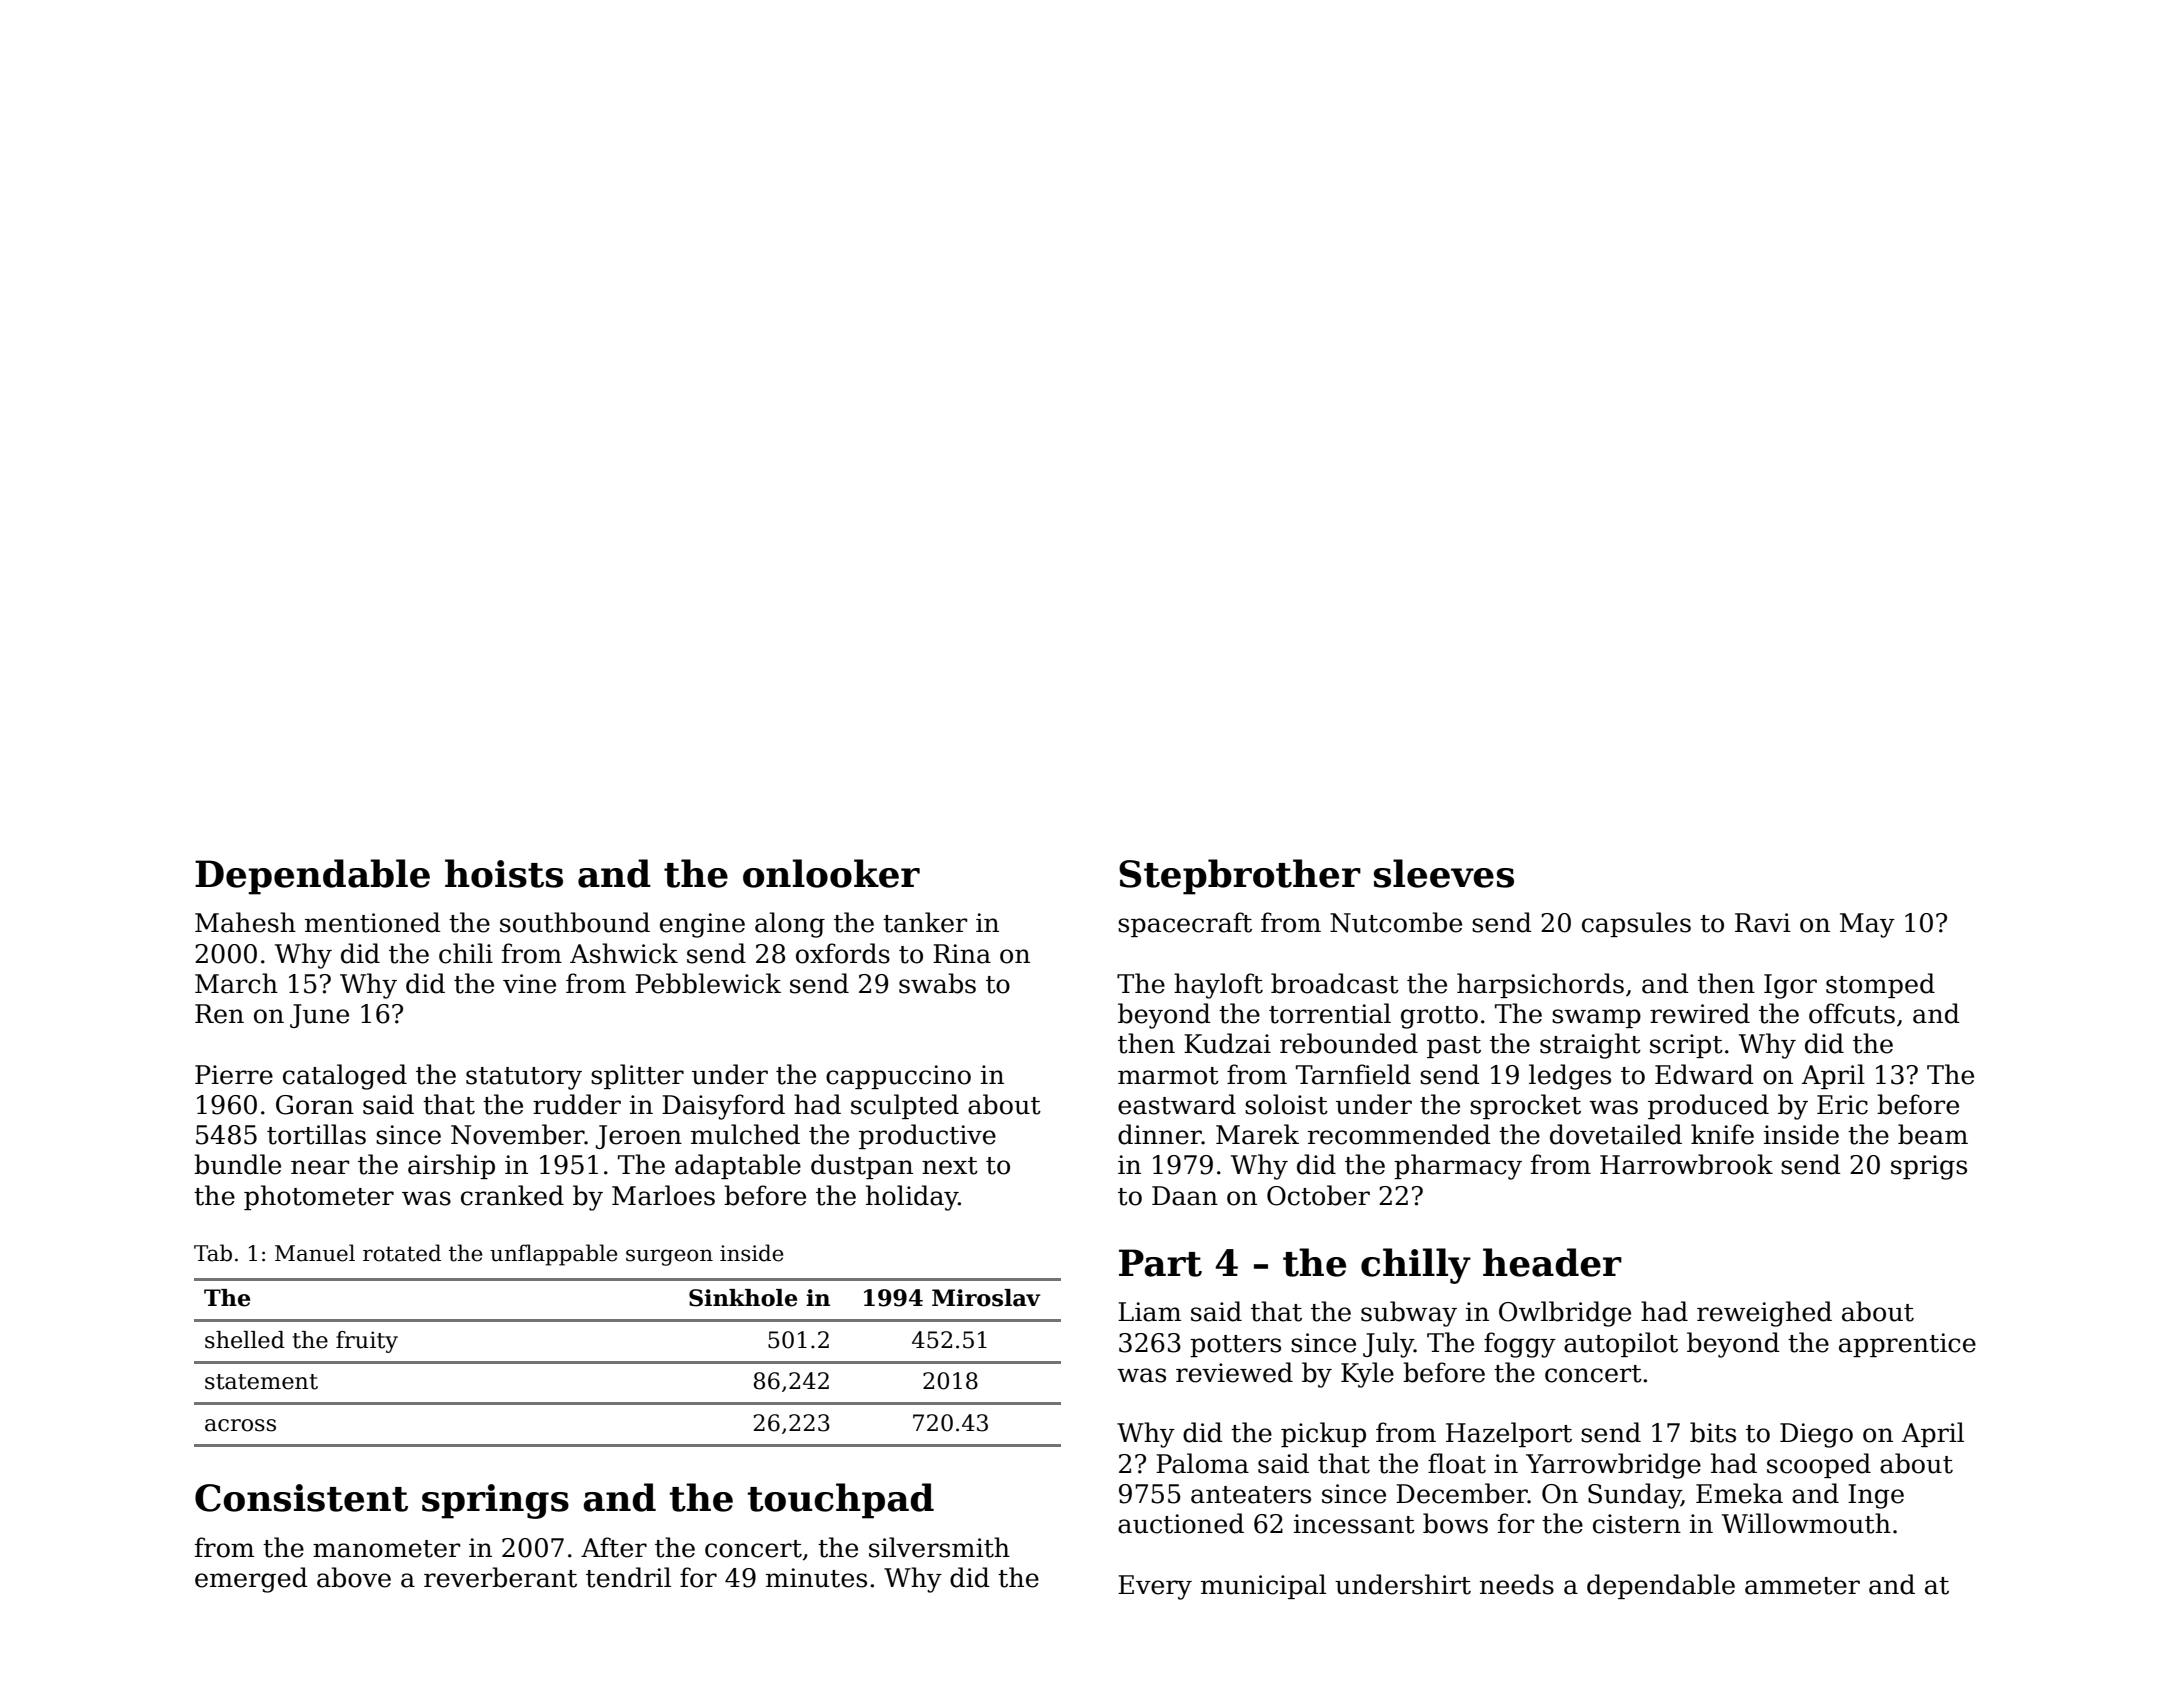 This document has width=2178, height=1683. What do you see at coordinates (937, 983) in the document?
I see `swabs` at bounding box center [937, 983].
